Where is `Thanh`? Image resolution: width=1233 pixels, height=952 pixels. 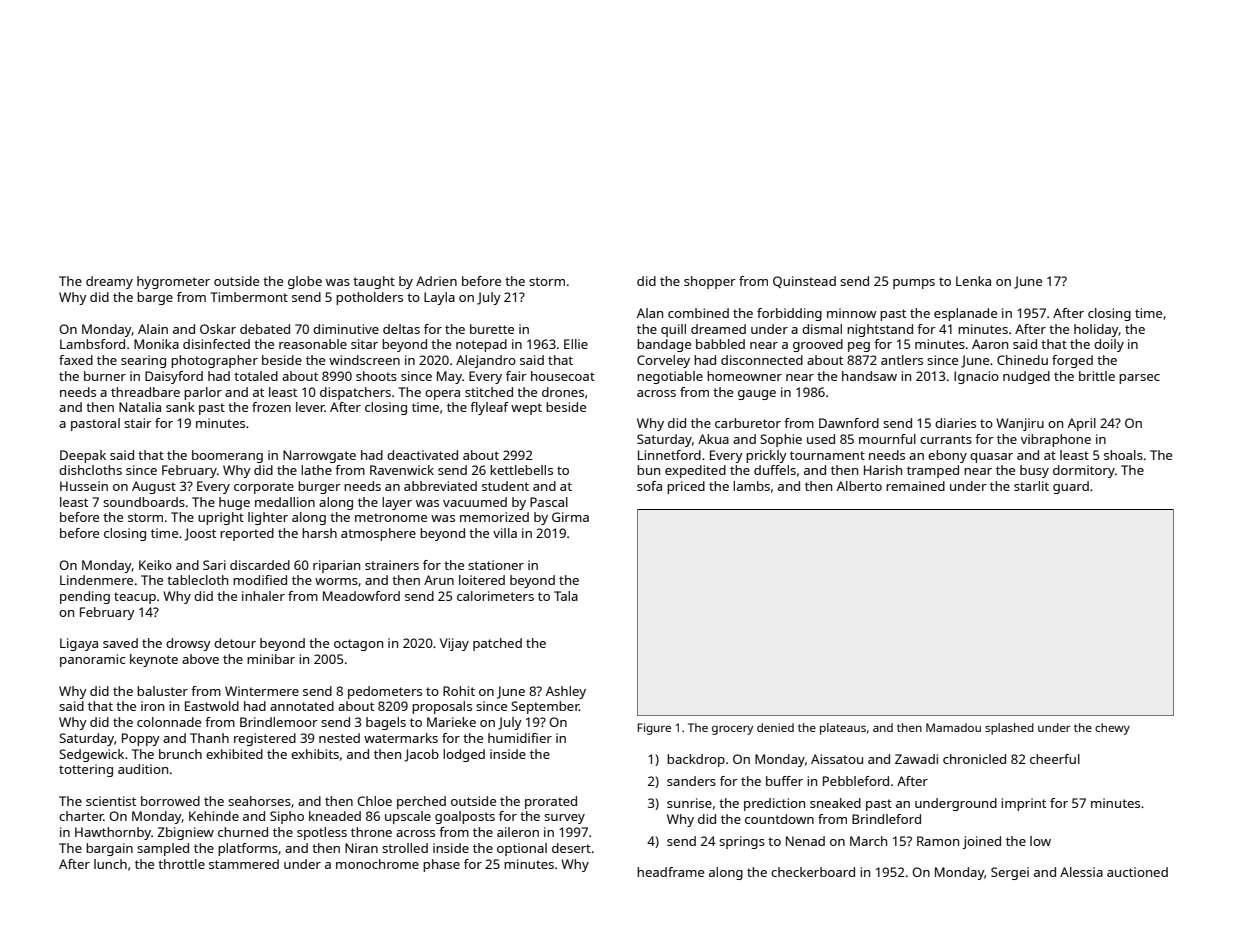 Thanh is located at coordinates (209, 738).
